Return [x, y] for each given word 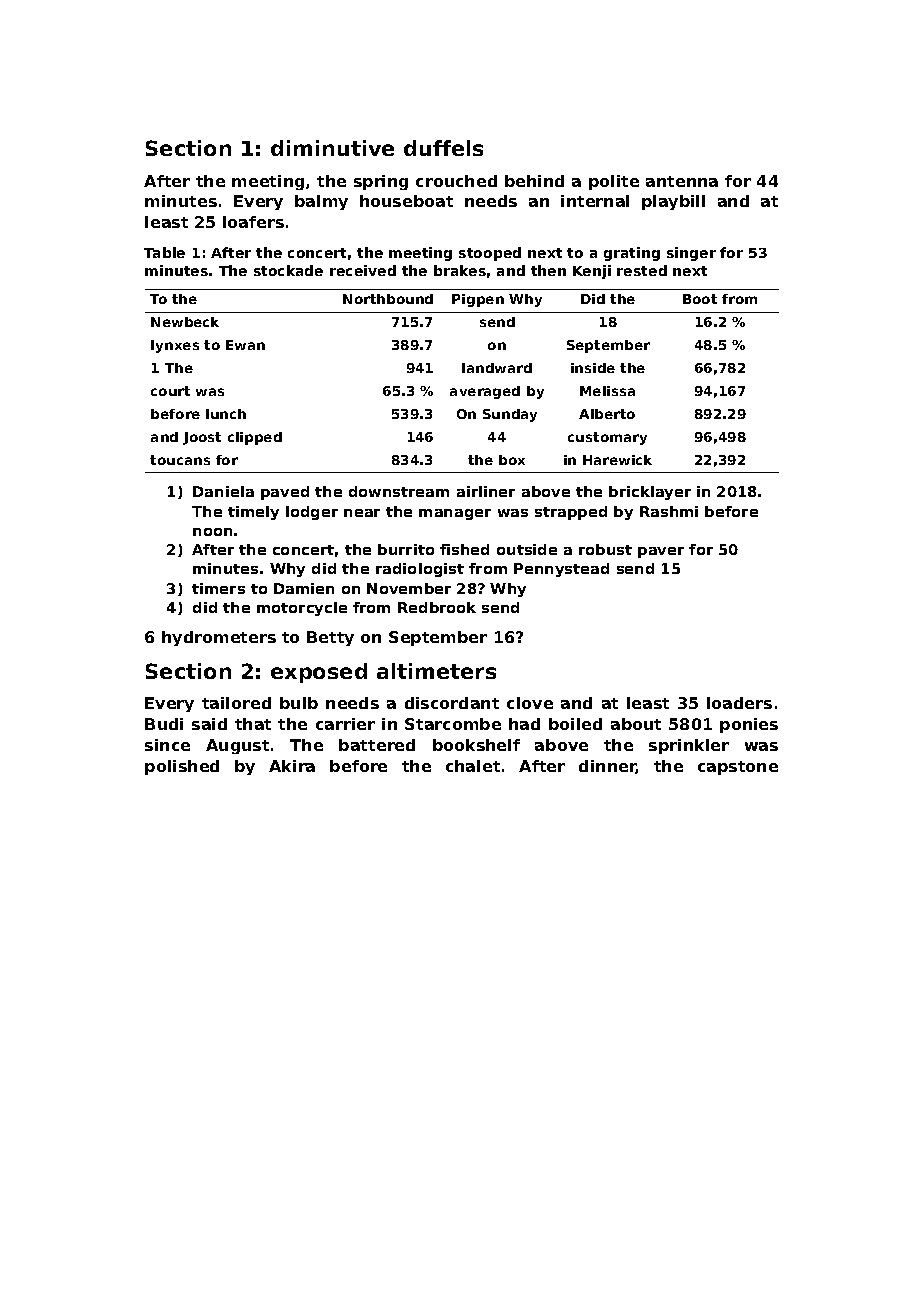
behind [534, 181]
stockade [288, 270]
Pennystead [561, 570]
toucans [180, 460]
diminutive [332, 148]
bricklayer [650, 493]
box [512, 460]
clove [530, 703]
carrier [345, 724]
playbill [673, 202]
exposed [319, 673]
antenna [682, 181]
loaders [739, 703]
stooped [490, 254]
